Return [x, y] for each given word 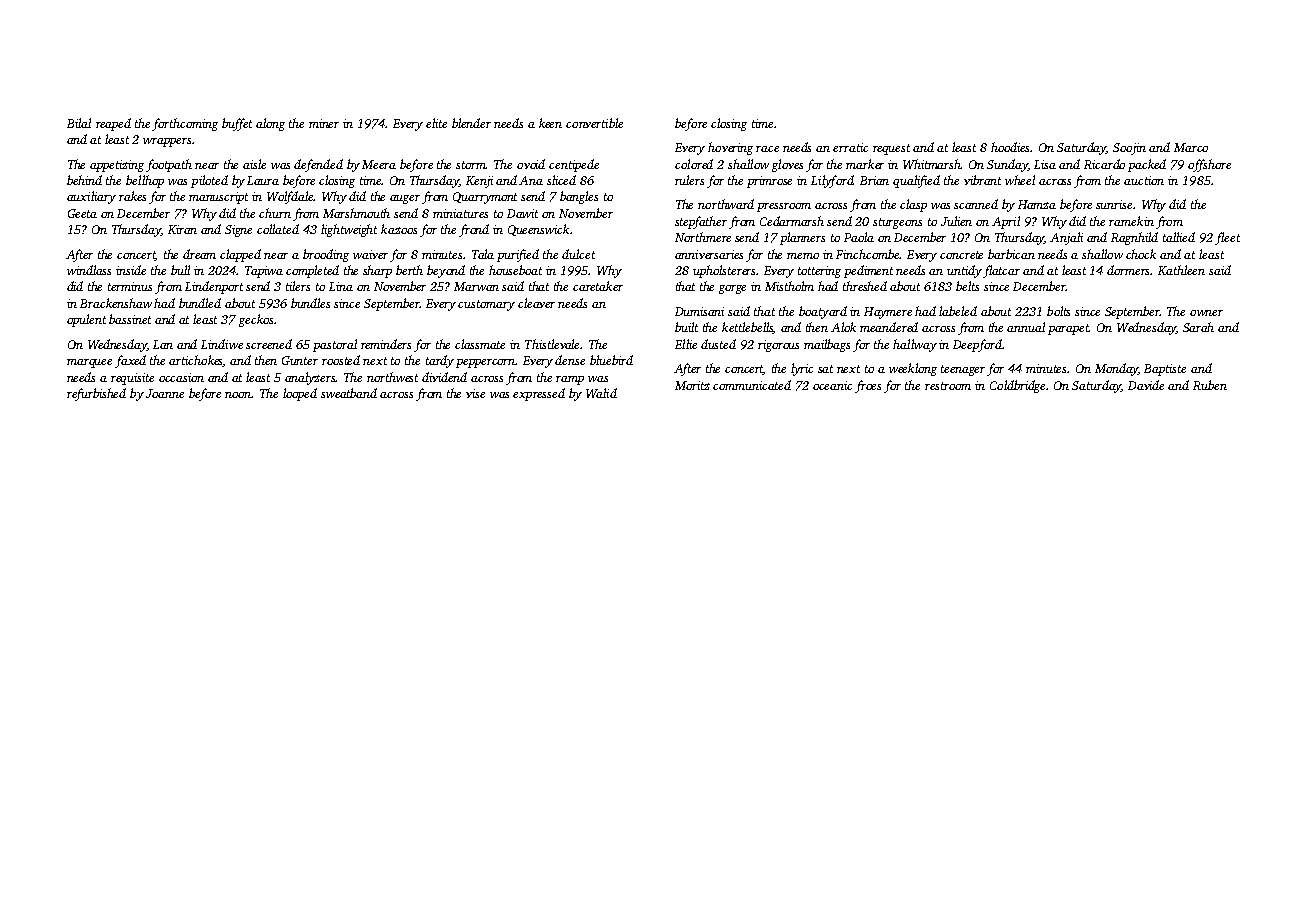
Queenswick [538, 230]
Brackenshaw [116, 303]
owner [1206, 313]
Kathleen [1181, 270]
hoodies [1011, 147]
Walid [601, 393]
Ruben [1210, 385]
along [270, 124]
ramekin [1131, 221]
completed [312, 271]
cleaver [536, 303]
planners [802, 238]
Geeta [82, 213]
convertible [594, 123]
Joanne [165, 393]
